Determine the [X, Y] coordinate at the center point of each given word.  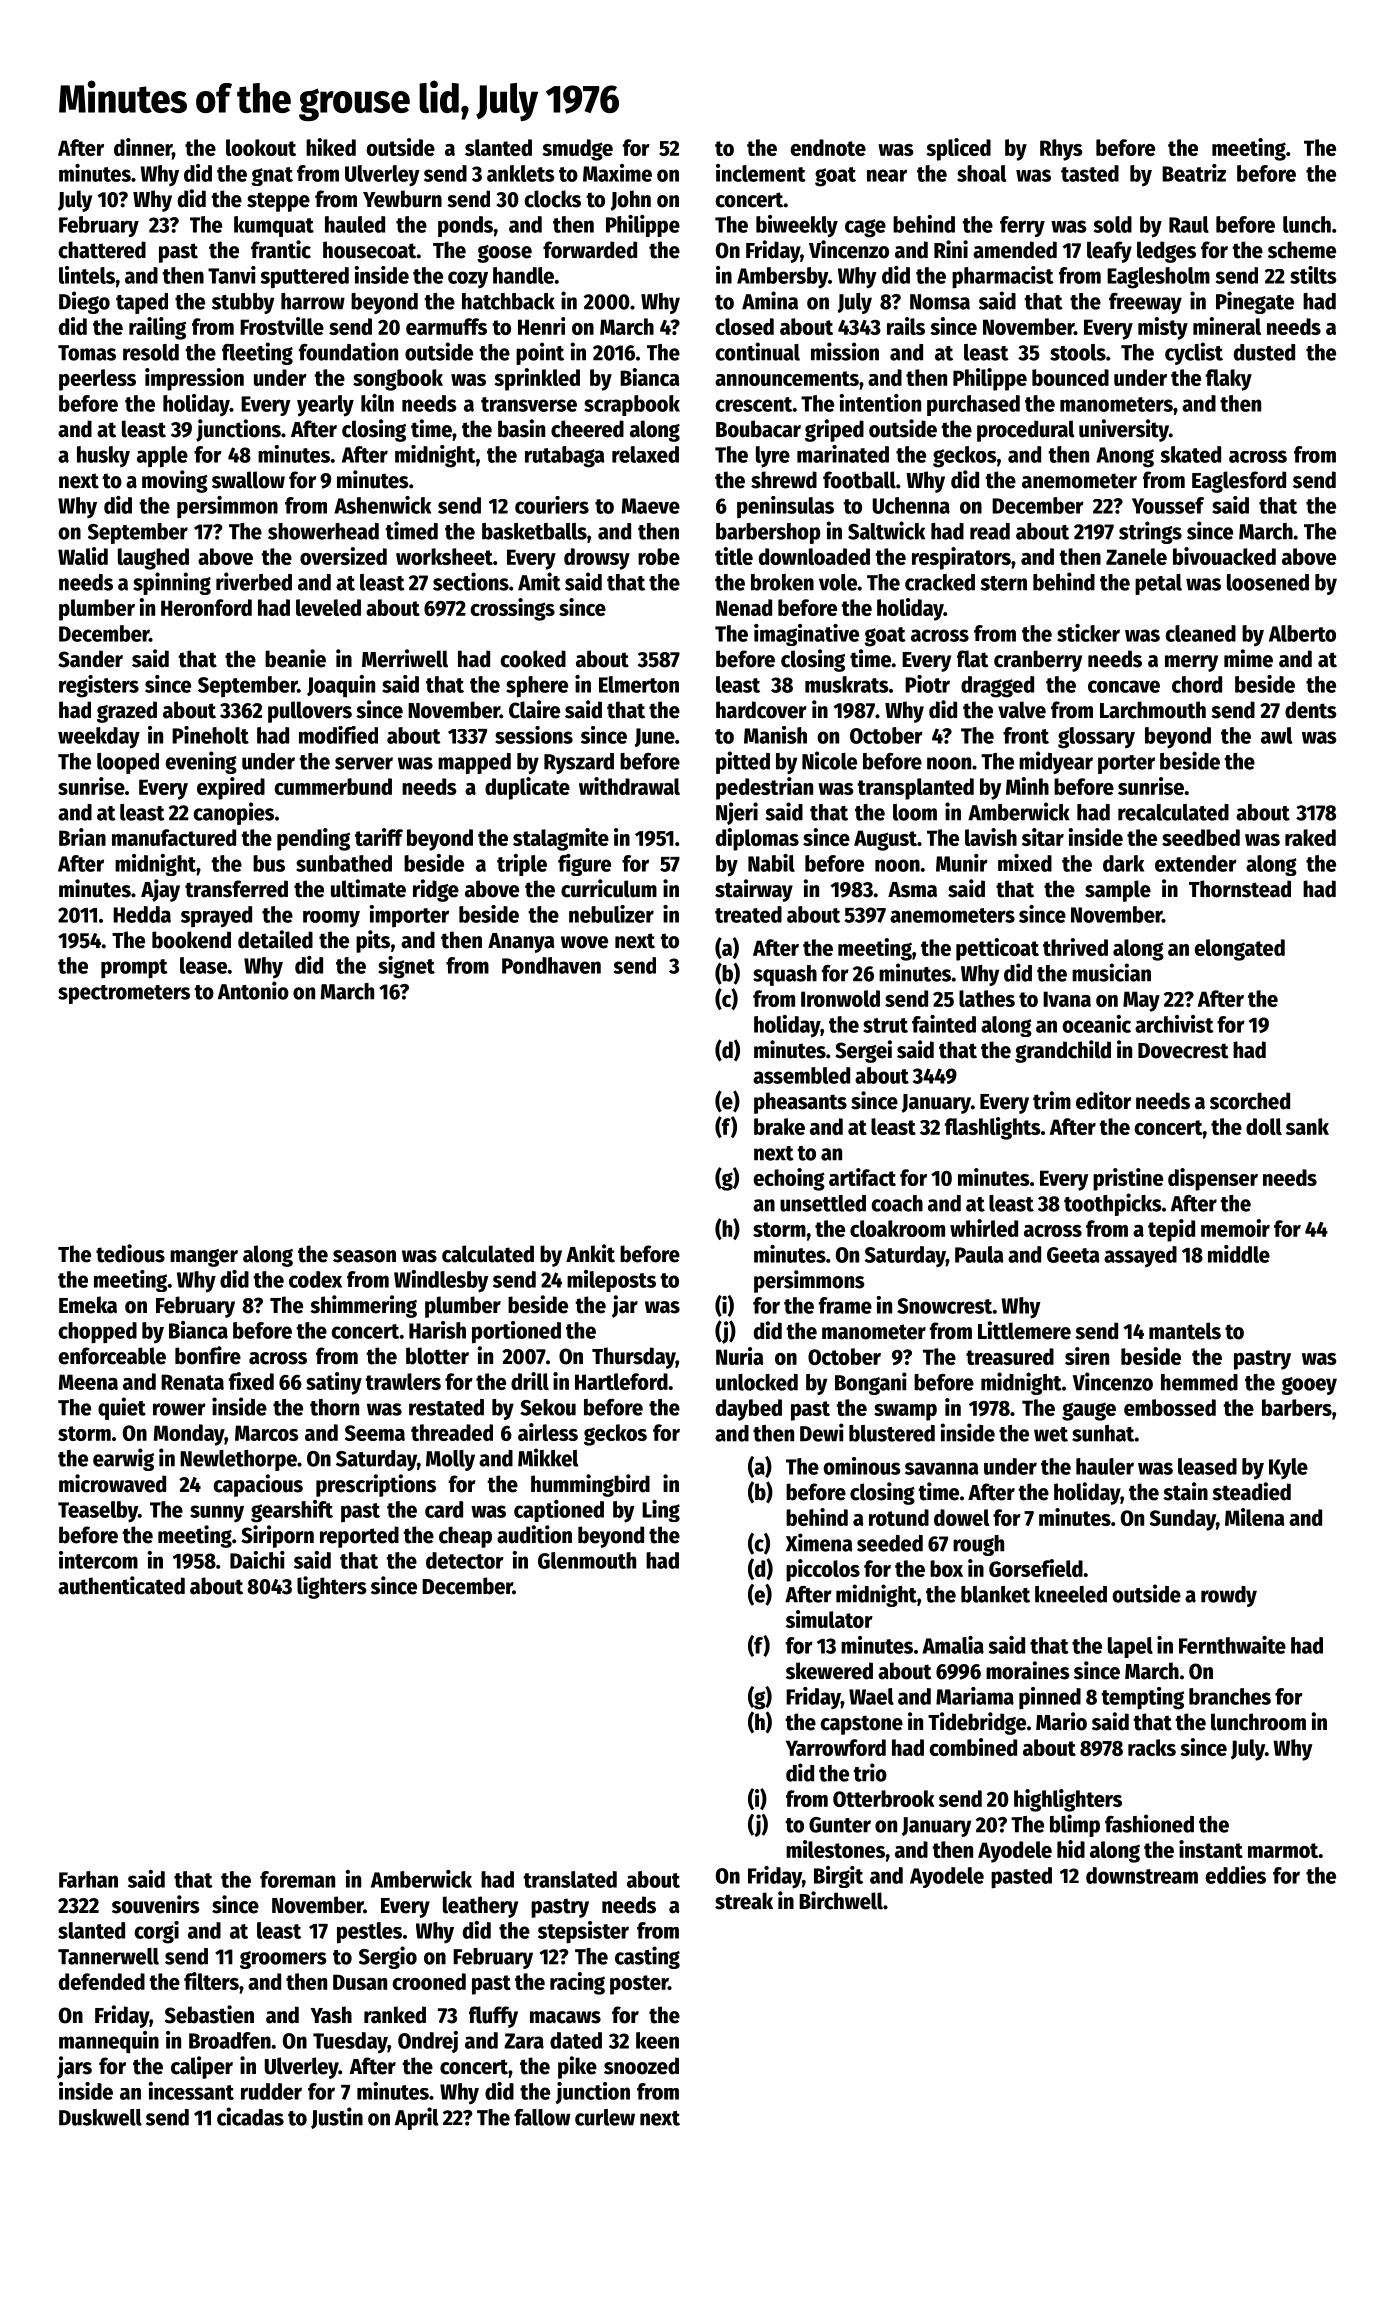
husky [103, 456]
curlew [605, 2117]
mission [845, 351]
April [416, 2118]
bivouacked [1224, 556]
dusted [1264, 352]
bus [269, 863]
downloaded [814, 556]
